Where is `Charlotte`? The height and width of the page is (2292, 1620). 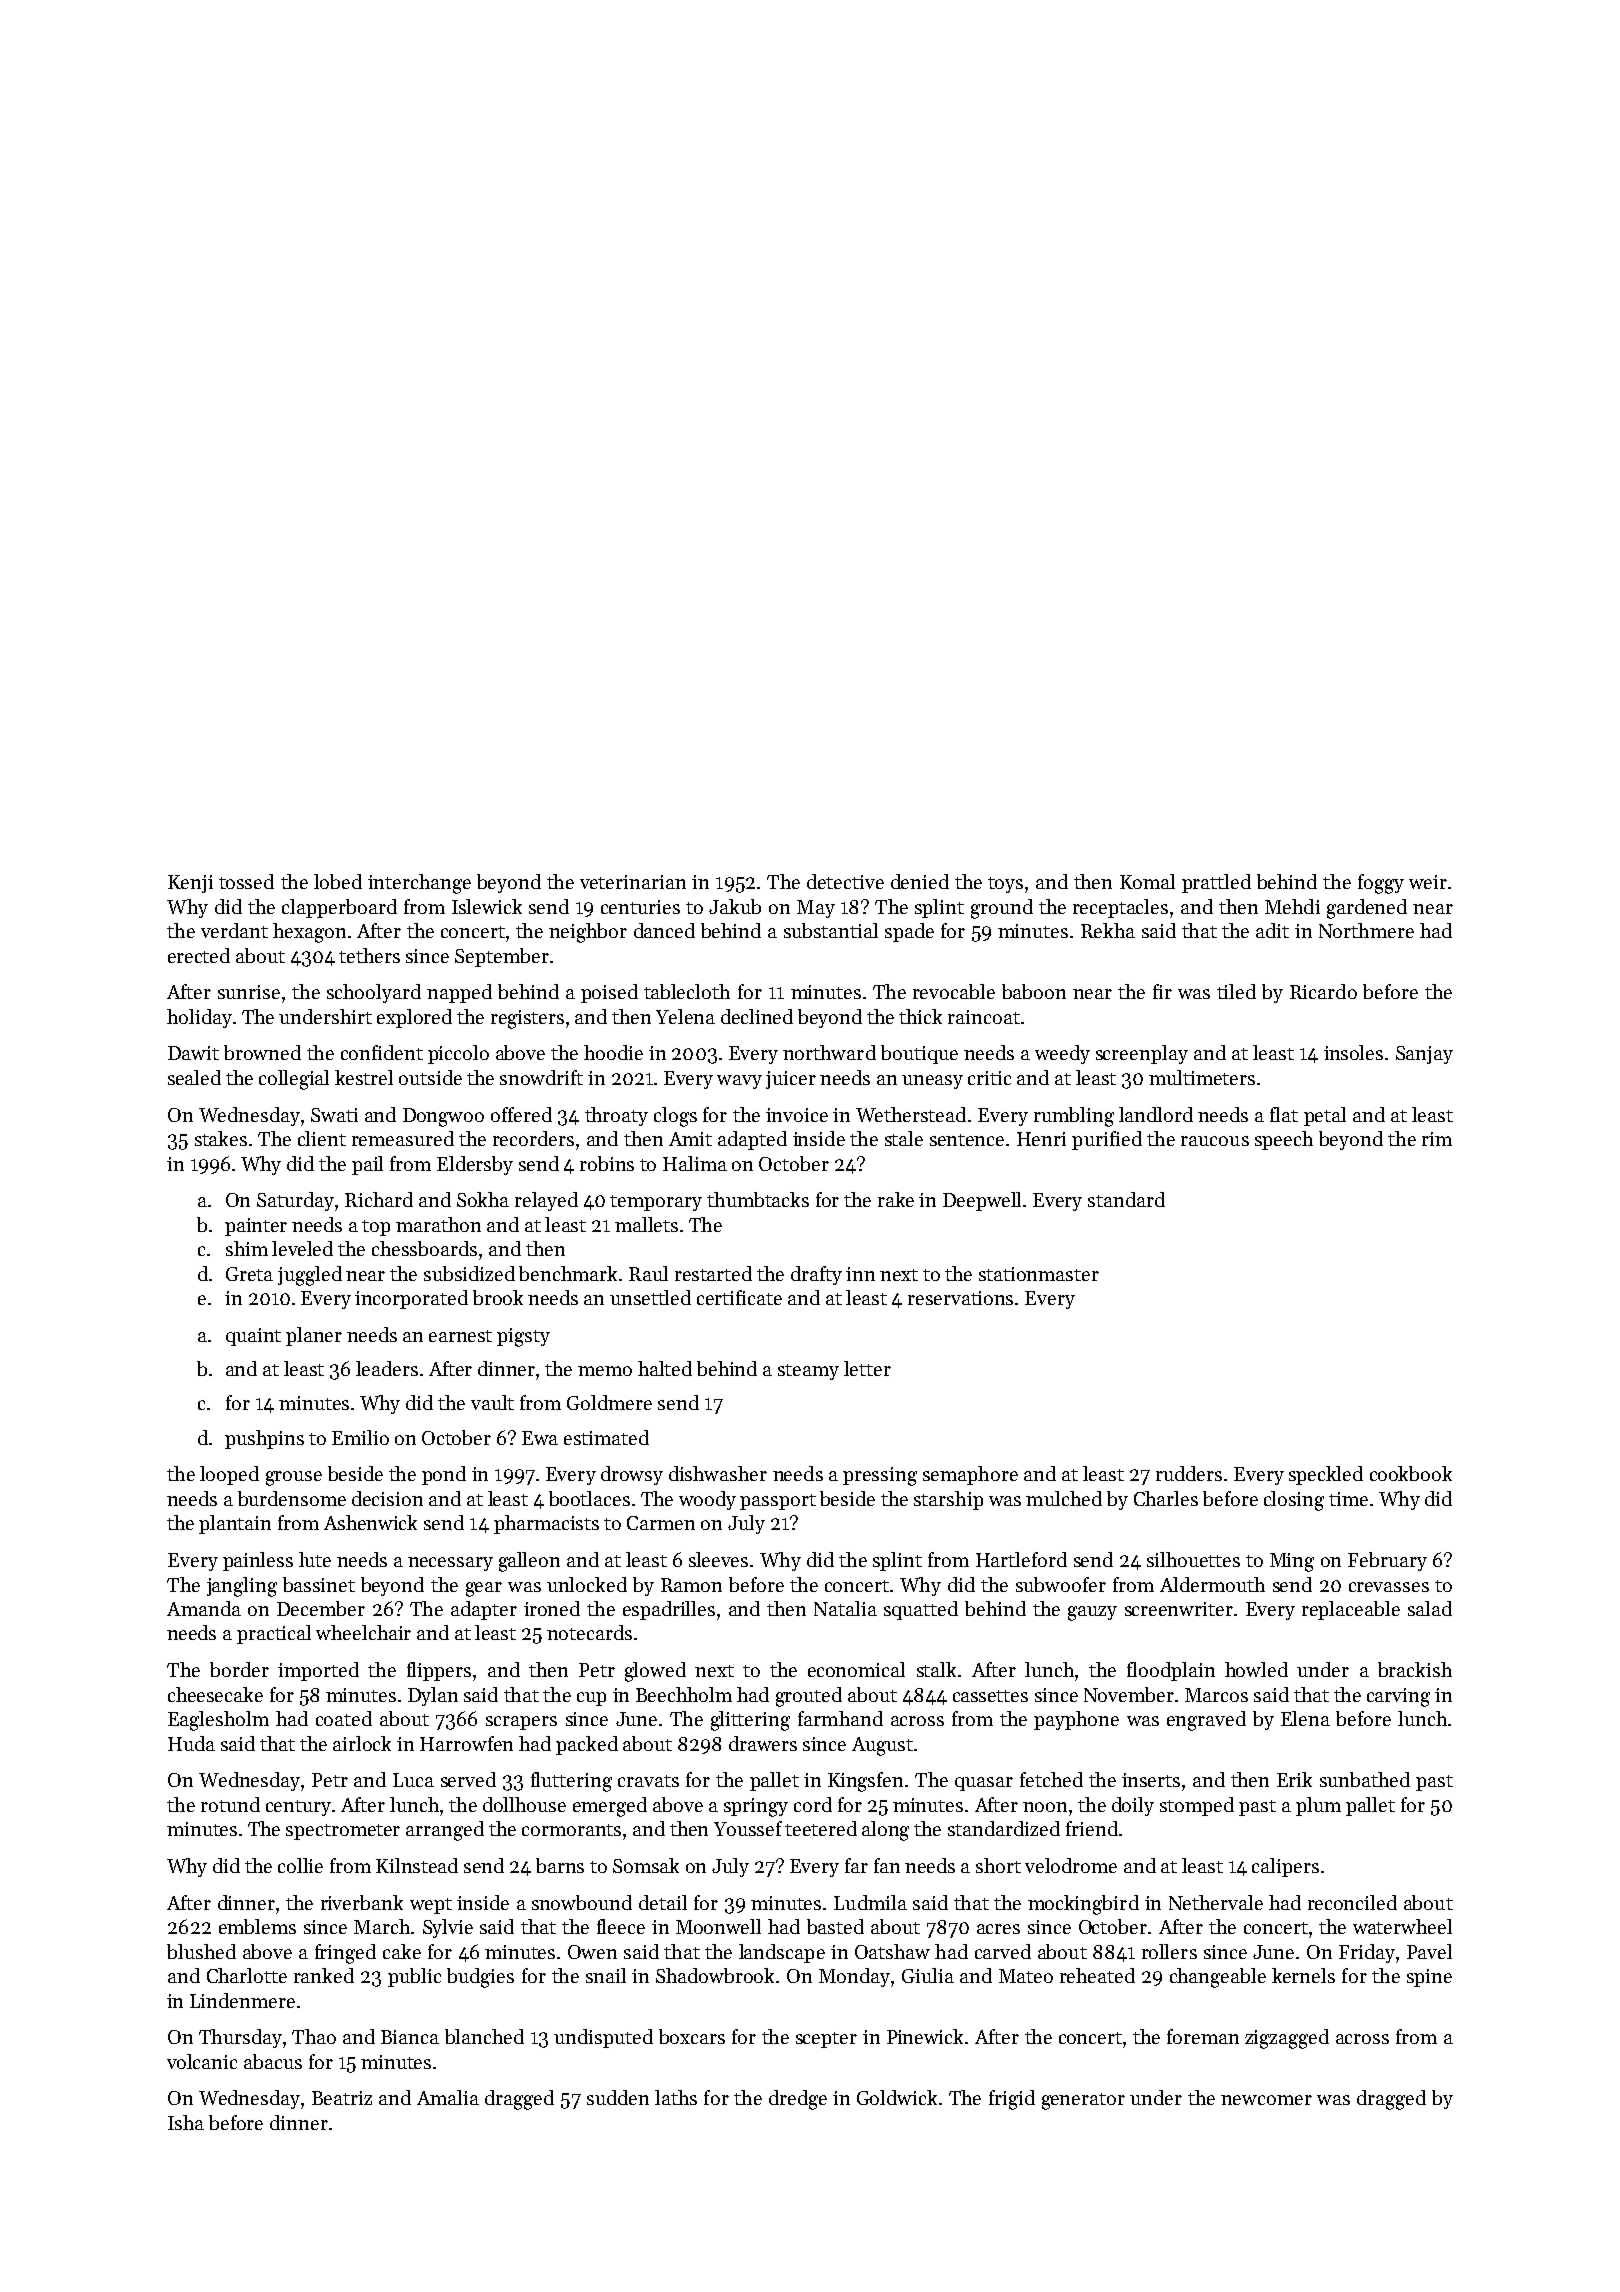 Charlotte is located at coordinates (247, 1975).
